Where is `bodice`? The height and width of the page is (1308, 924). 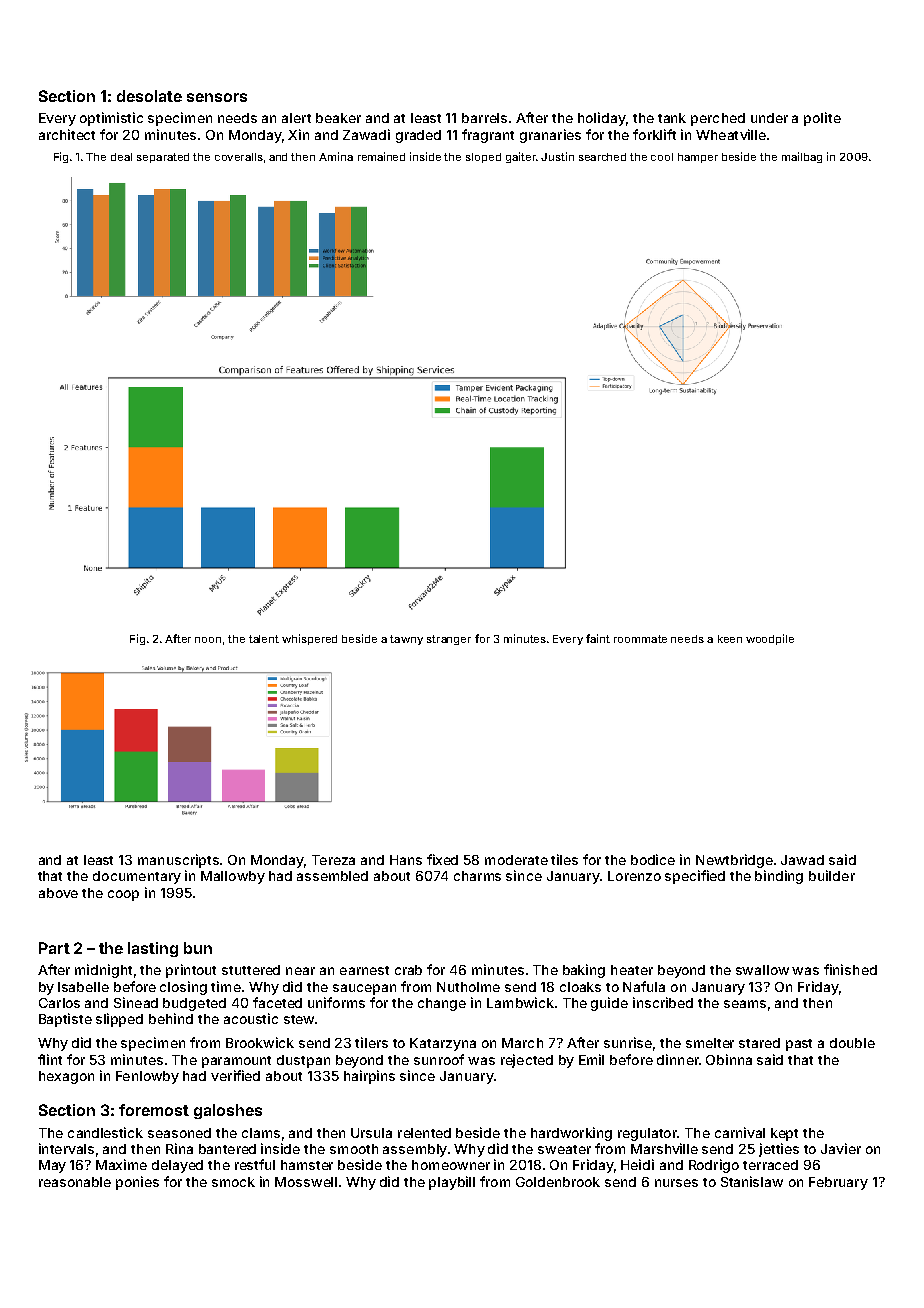
bodice is located at coordinates (653, 859).
